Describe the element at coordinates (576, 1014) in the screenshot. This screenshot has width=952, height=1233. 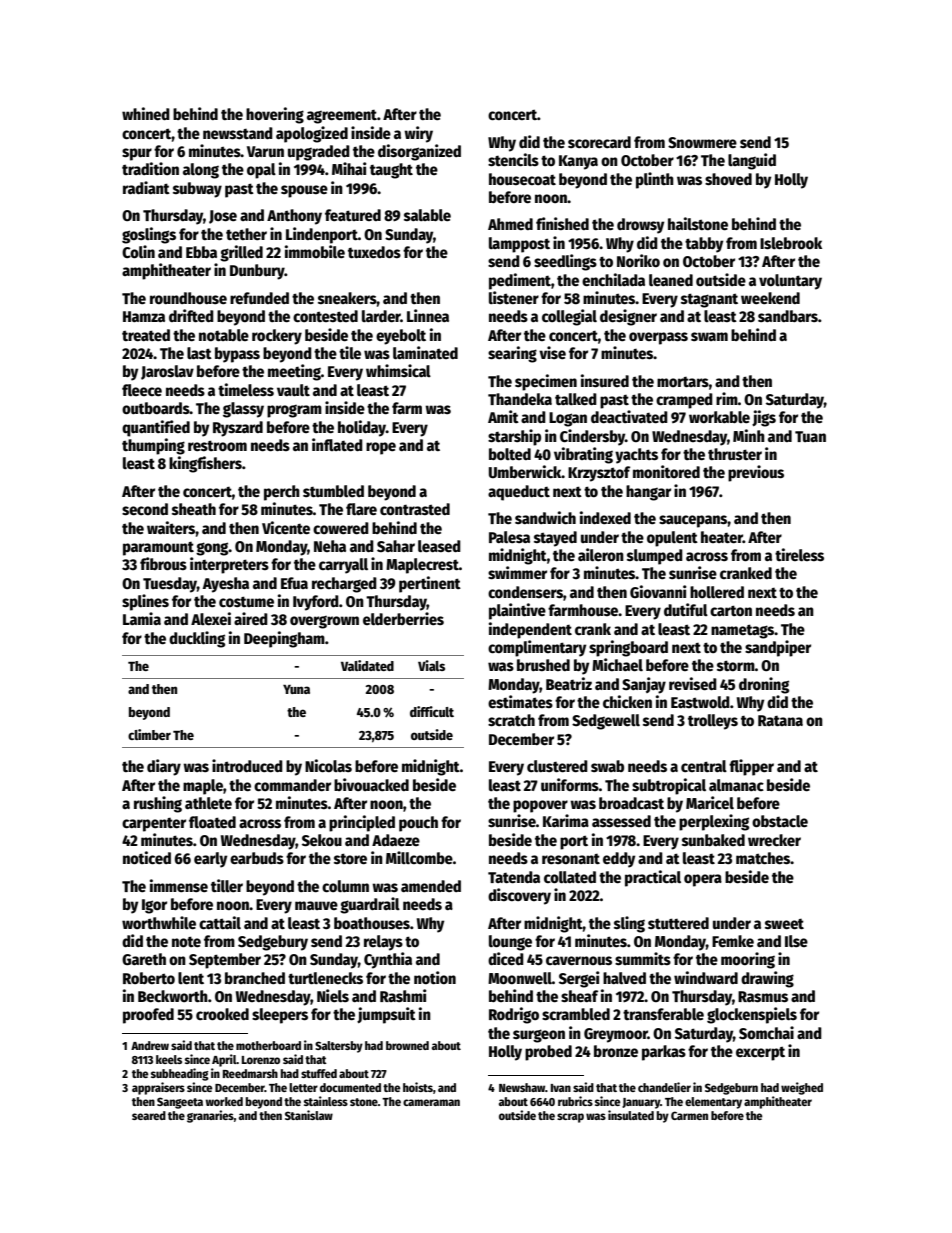
I see `scrambled` at that location.
